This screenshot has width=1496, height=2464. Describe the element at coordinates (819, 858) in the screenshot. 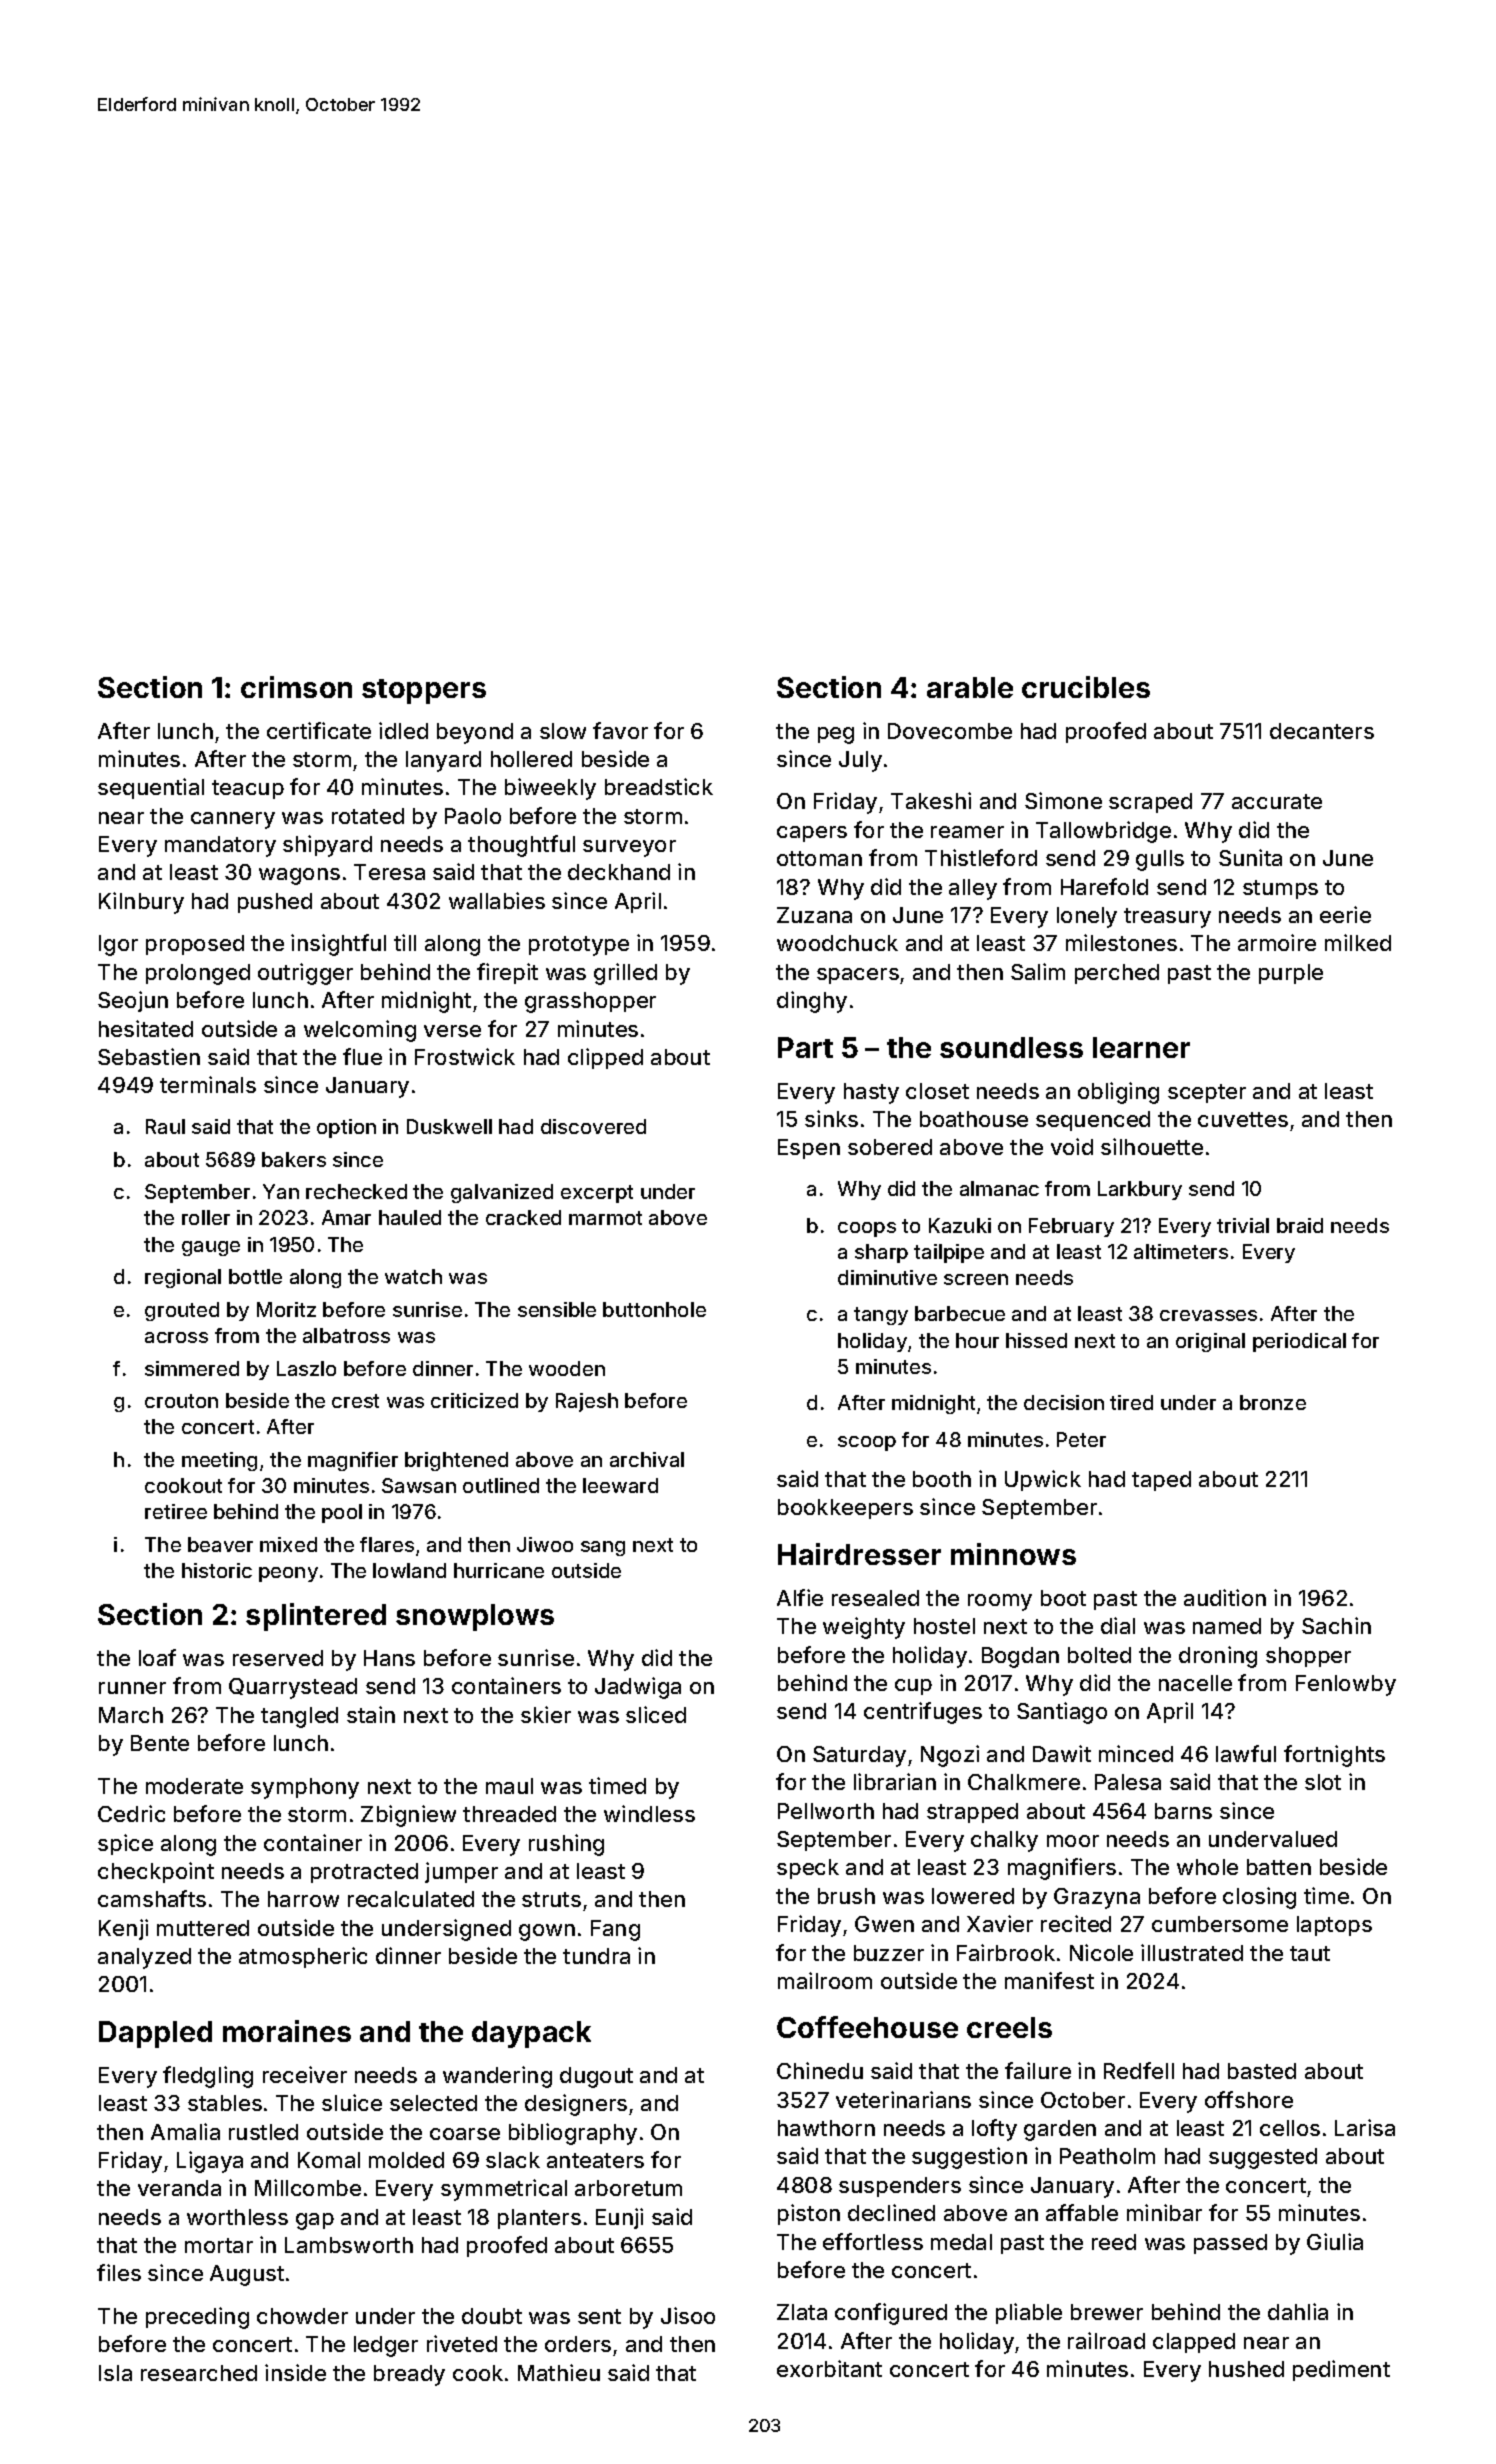

I see `ottoman` at that location.
